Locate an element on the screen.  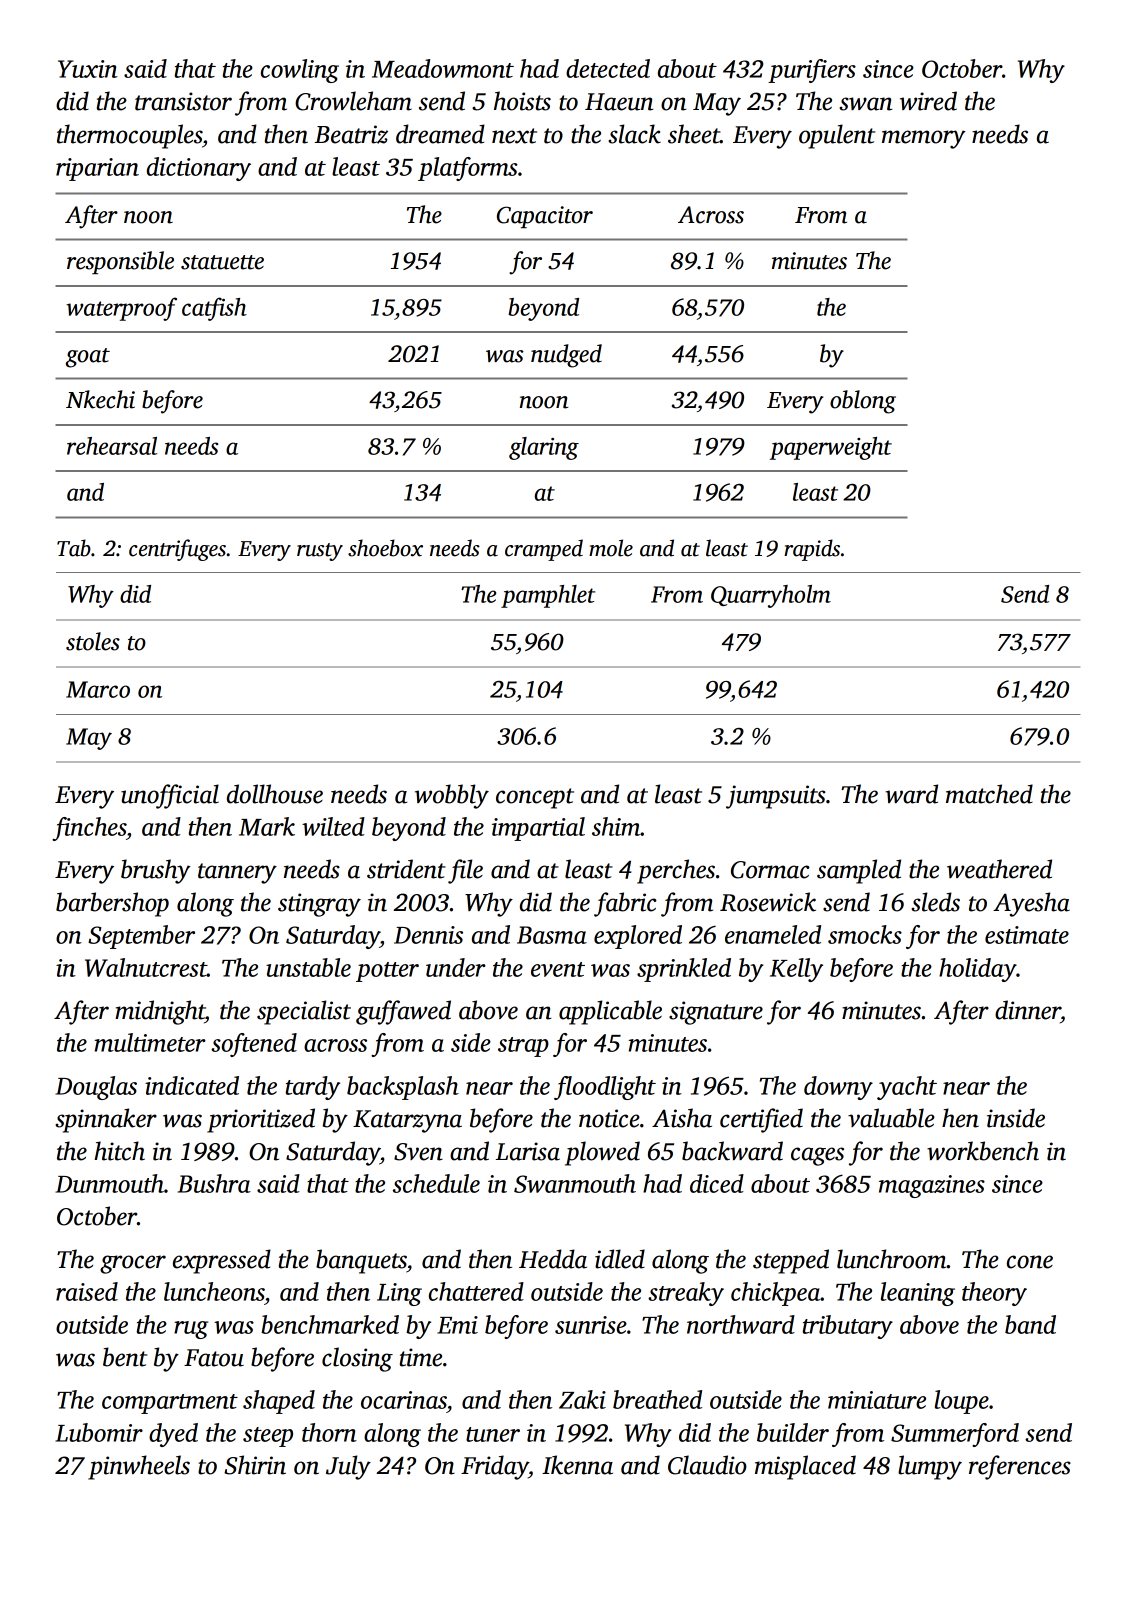
Yuxin is located at coordinates (88, 69).
